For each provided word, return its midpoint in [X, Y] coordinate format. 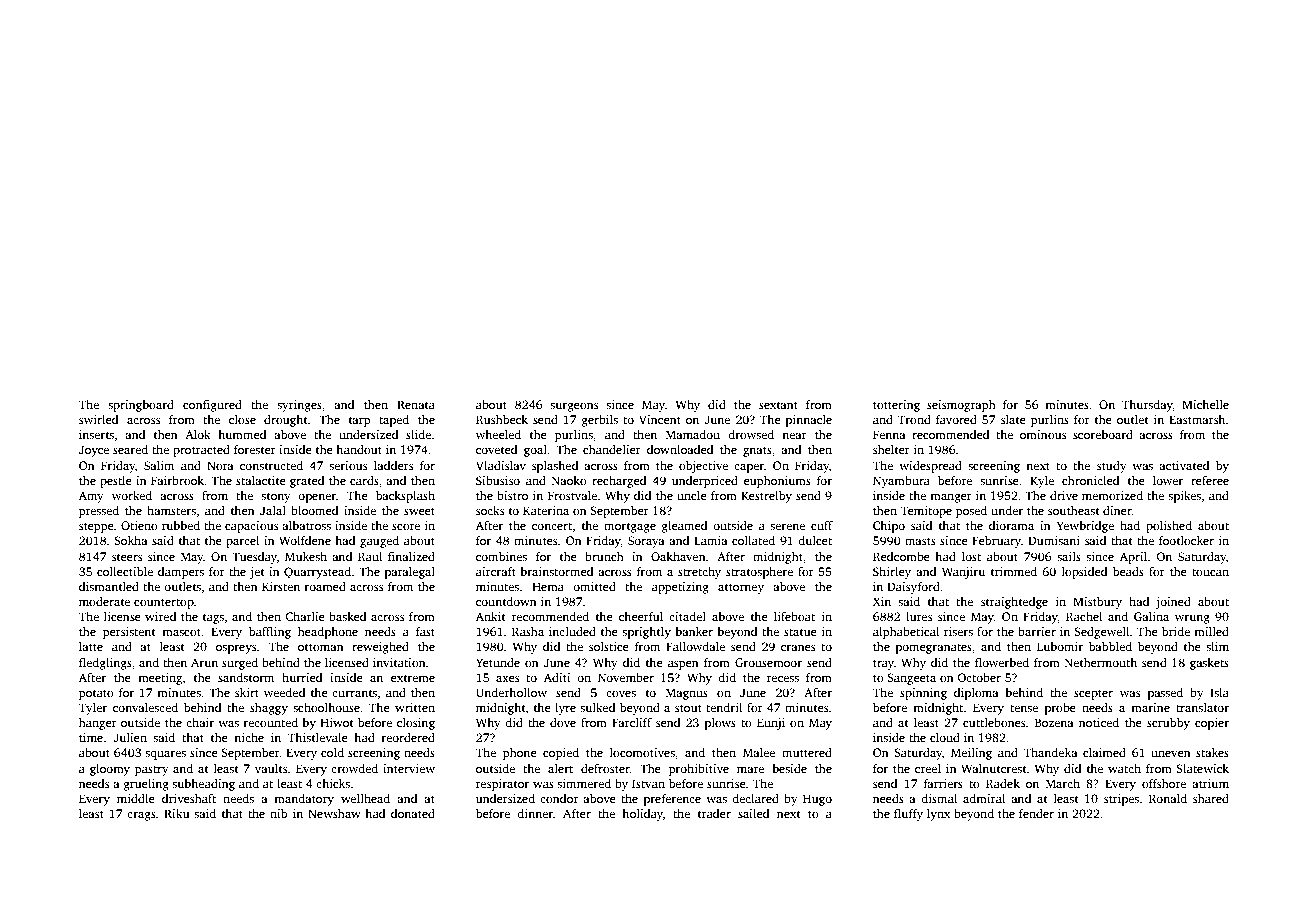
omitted [594, 586]
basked [347, 616]
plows [720, 724]
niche [249, 737]
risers [958, 631]
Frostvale [572, 495]
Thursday [1147, 406]
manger [951, 498]
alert [560, 768]
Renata [416, 404]
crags [141, 816]
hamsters [171, 510]
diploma [976, 694]
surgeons [574, 407]
